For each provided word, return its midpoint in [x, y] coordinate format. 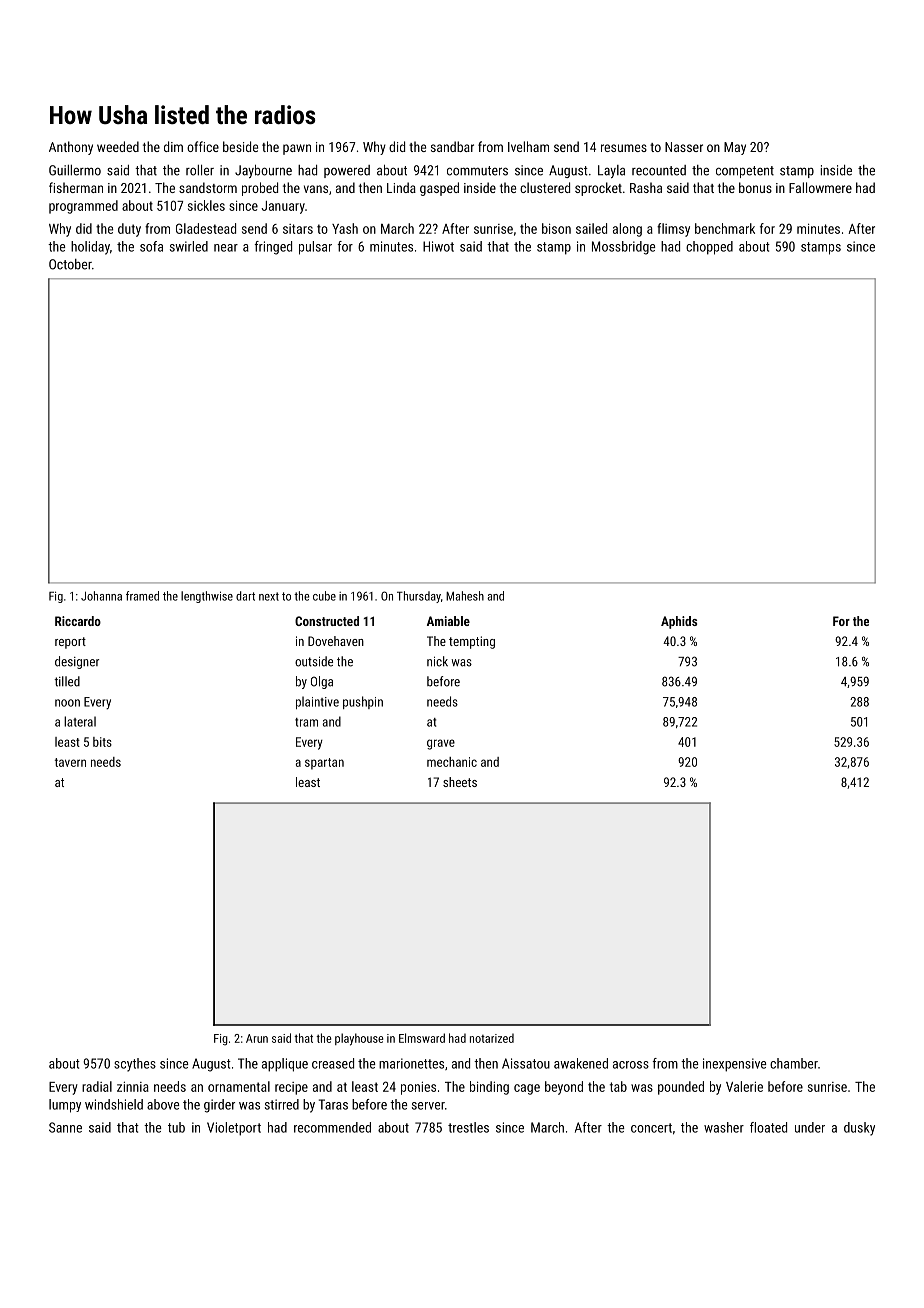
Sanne [65, 1127]
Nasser [684, 147]
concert [651, 1128]
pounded [681, 1088]
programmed [83, 207]
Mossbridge [623, 248]
